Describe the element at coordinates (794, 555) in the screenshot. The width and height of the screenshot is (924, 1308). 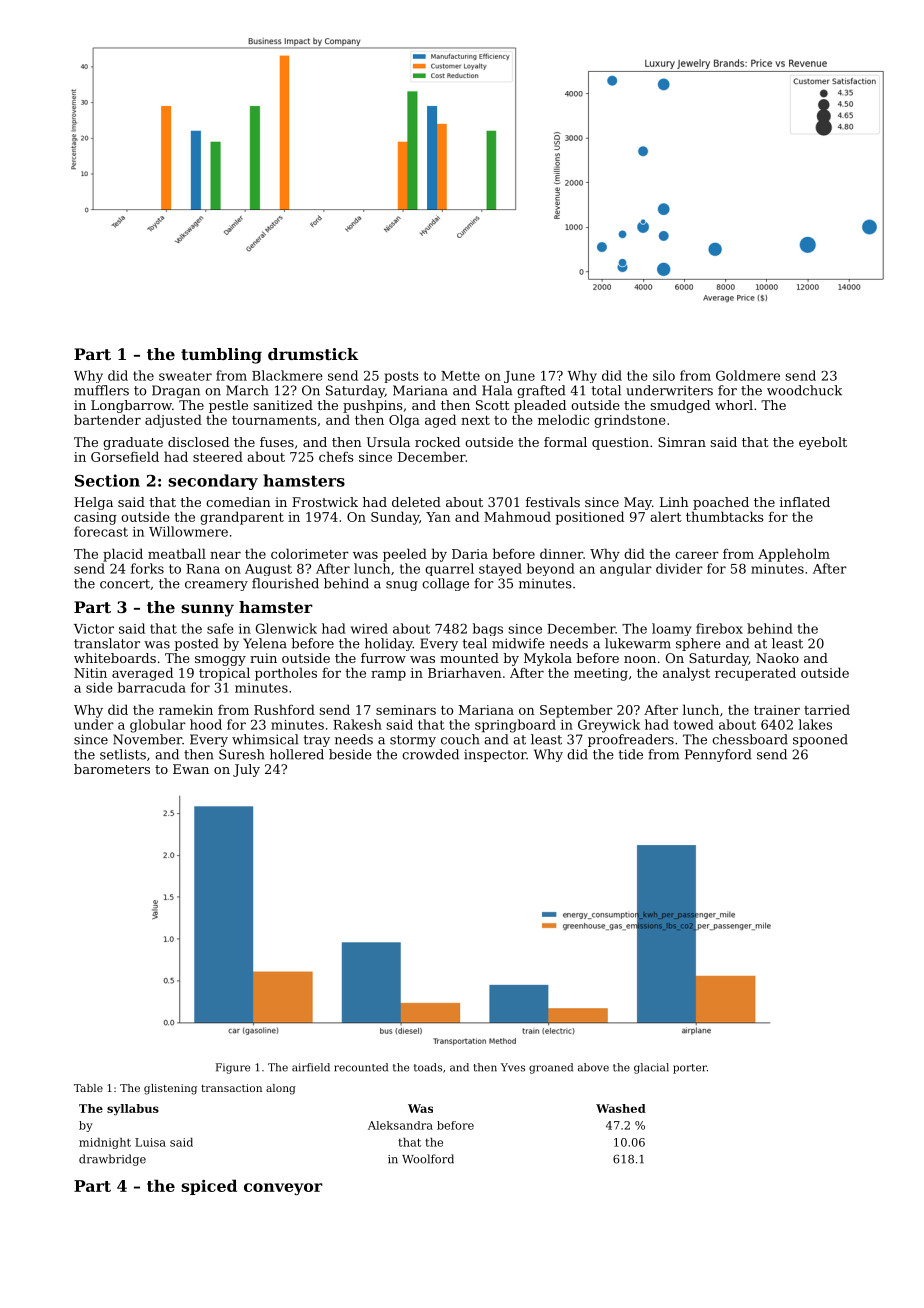
I see `Appleholm` at that location.
